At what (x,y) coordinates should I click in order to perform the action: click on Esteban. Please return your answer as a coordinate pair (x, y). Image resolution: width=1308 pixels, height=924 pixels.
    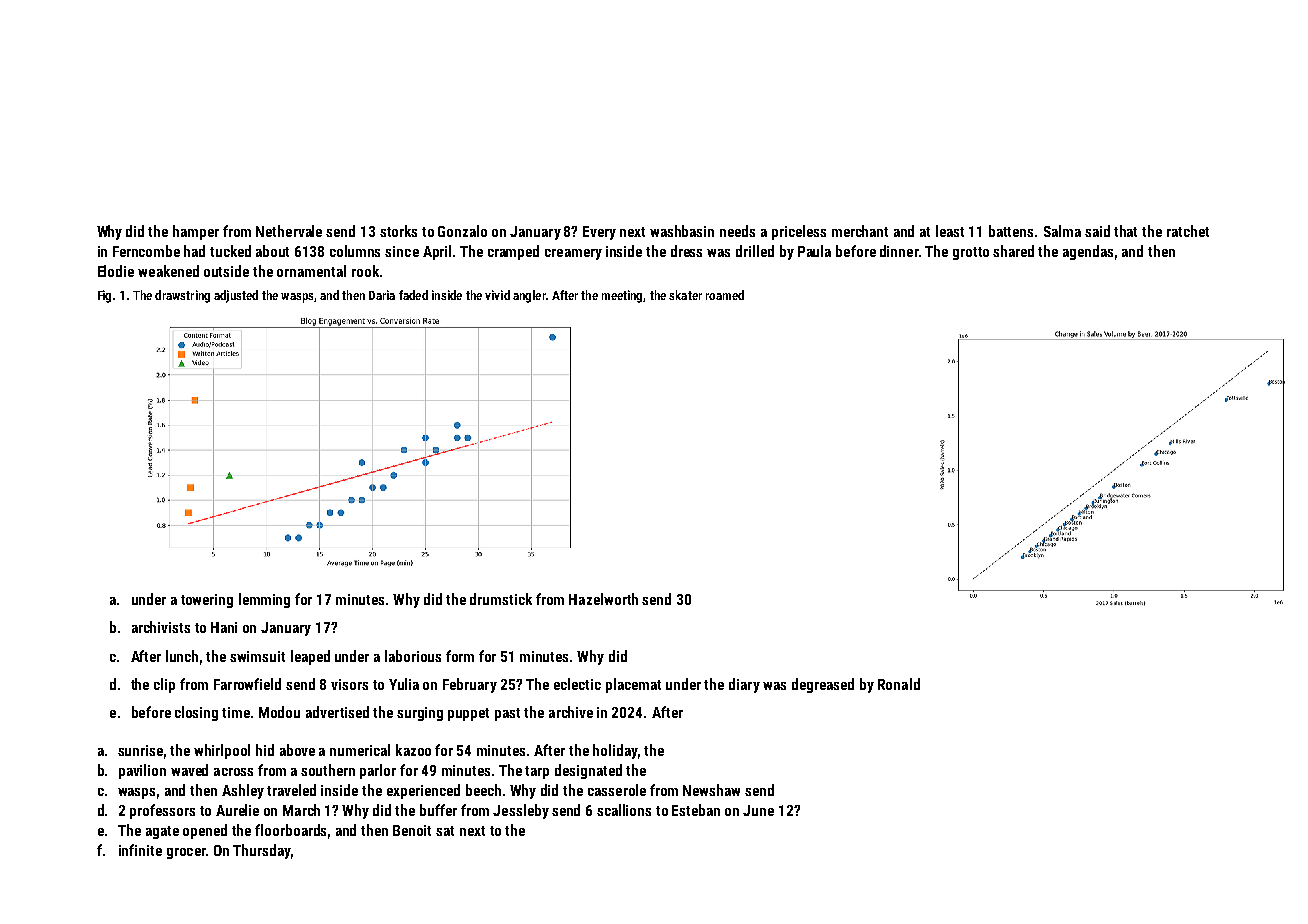
    Looking at the image, I should click on (696, 810).
